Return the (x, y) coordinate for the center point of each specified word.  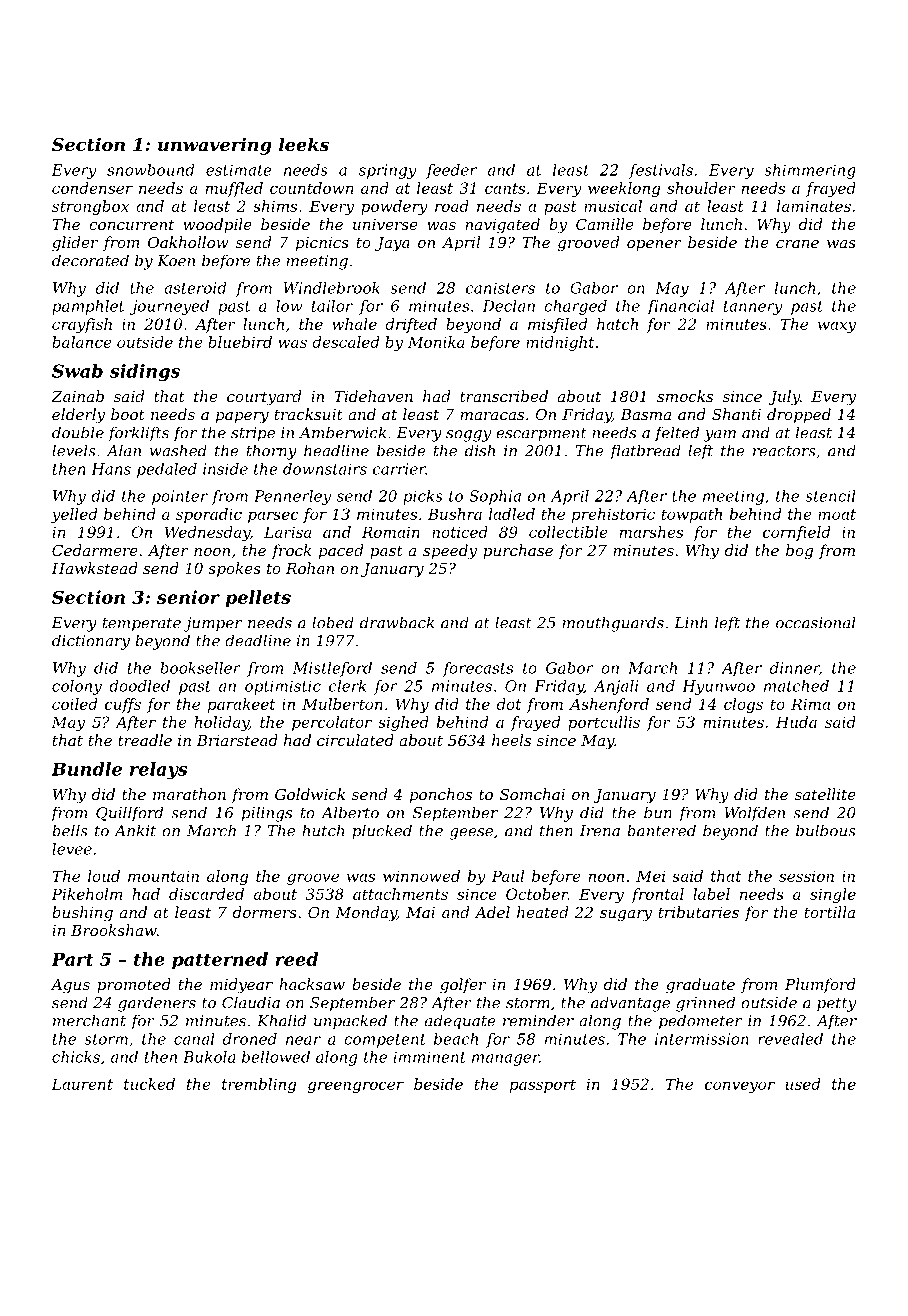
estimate (239, 170)
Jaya (392, 244)
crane (797, 244)
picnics (322, 244)
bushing (82, 914)
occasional (816, 622)
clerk (347, 686)
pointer (180, 497)
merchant (89, 1020)
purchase (518, 551)
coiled (74, 704)
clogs (743, 705)
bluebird (240, 342)
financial (680, 307)
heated (542, 912)
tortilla (829, 912)
